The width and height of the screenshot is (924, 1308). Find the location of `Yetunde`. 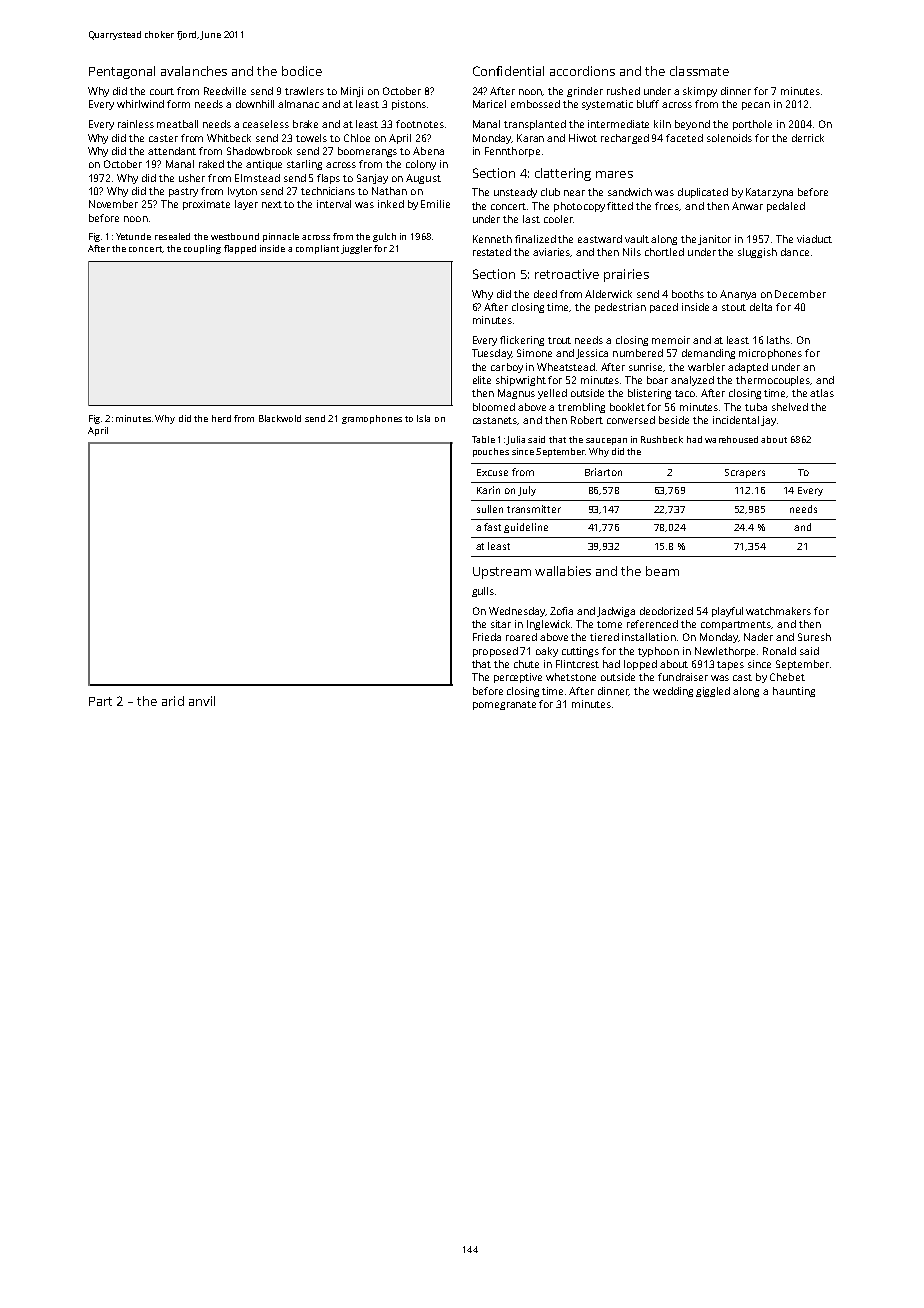

Yetunde is located at coordinates (133, 236).
